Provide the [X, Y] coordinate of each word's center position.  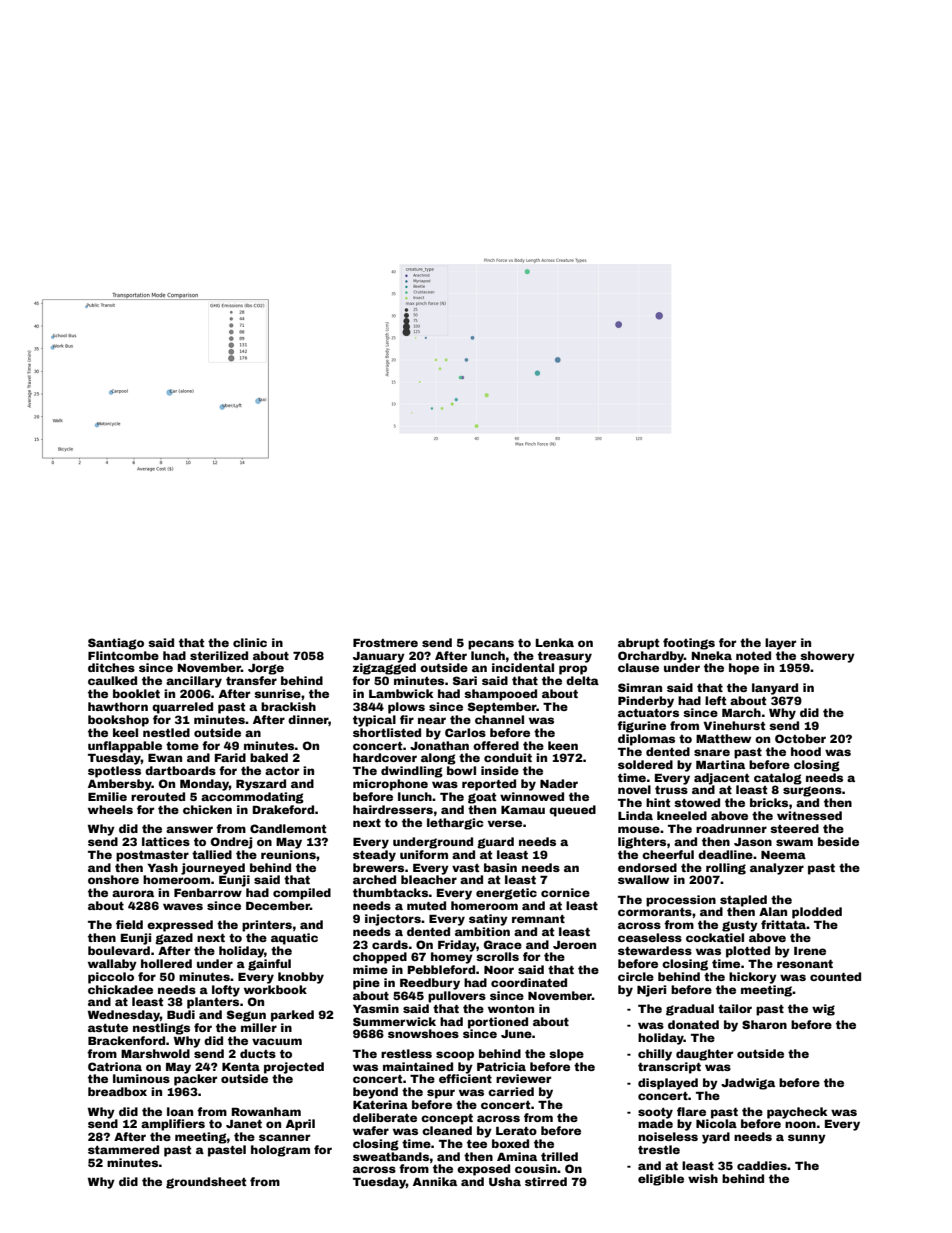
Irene [810, 951]
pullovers [457, 997]
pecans [491, 645]
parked [292, 1016]
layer [780, 644]
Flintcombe [123, 655]
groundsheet [206, 1183]
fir [407, 719]
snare [712, 752]
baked [269, 757]
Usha [505, 1181]
